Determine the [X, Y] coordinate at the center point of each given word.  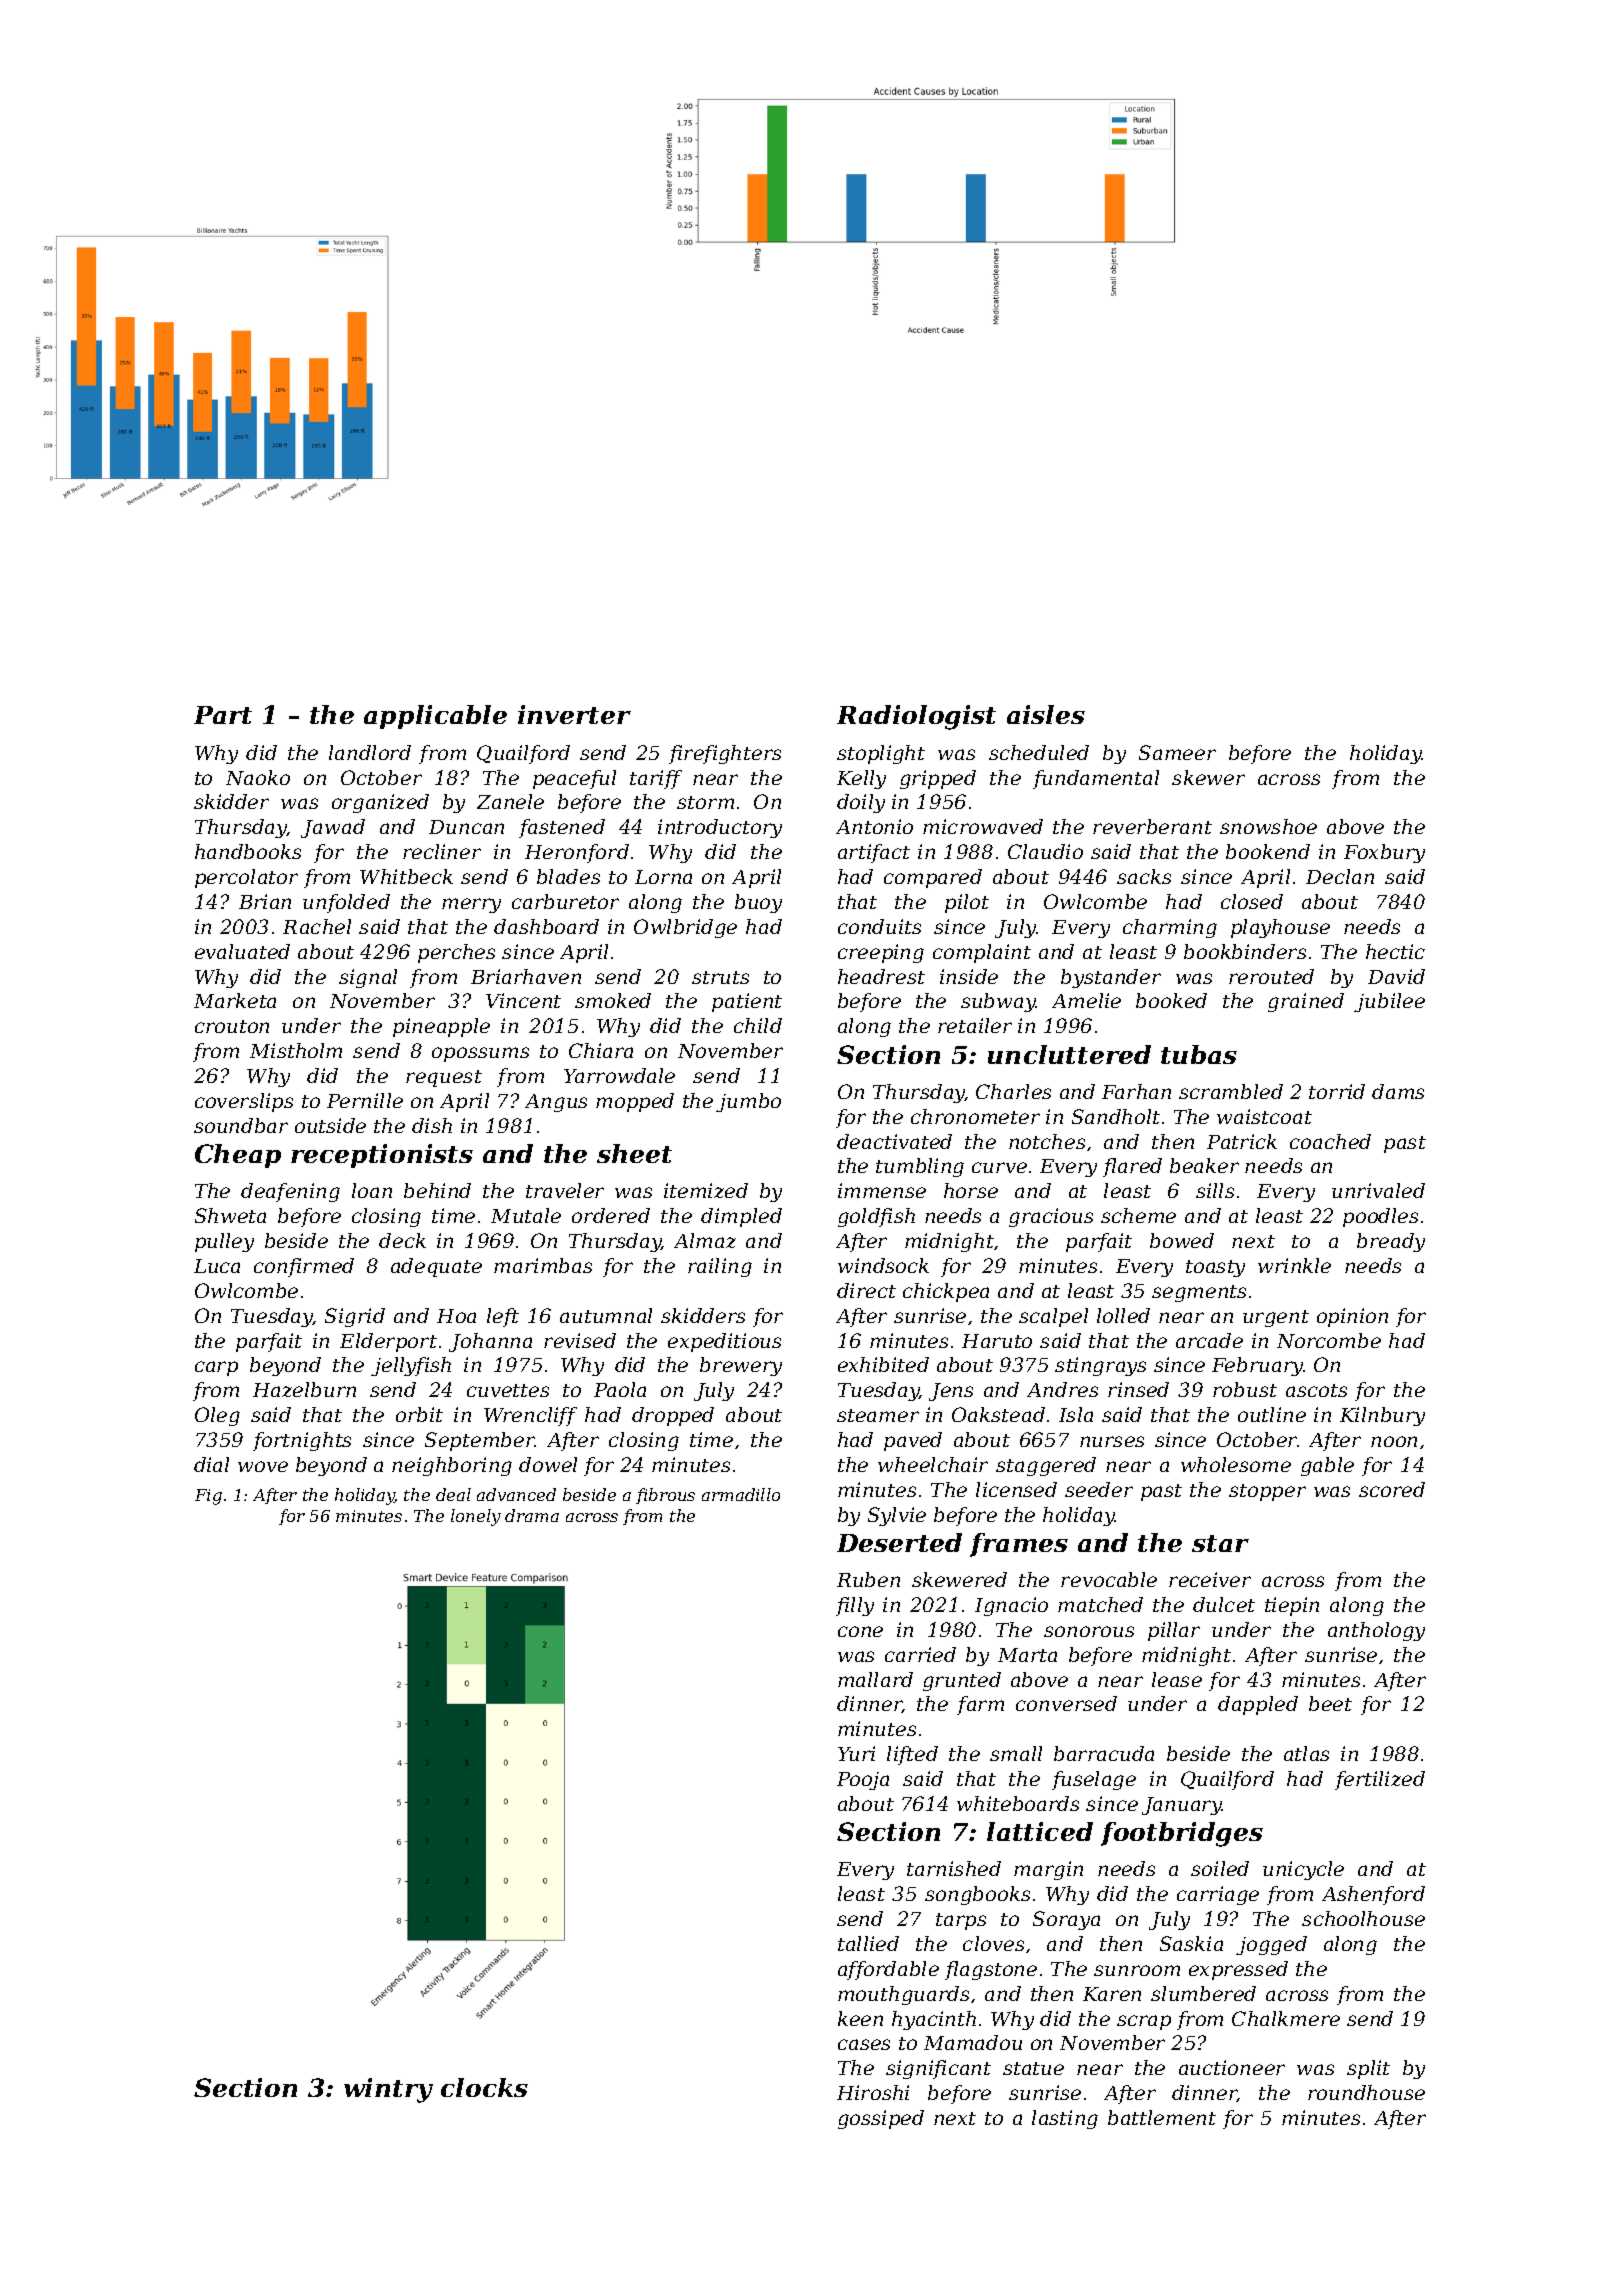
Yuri [856, 1753]
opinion [1352, 1317]
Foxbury [1384, 853]
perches [456, 953]
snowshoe [1268, 826]
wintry [388, 2090]
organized [380, 803]
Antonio [874, 826]
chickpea [946, 1292]
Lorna [663, 877]
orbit [419, 1414]
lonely [476, 1517]
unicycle [1303, 1870]
